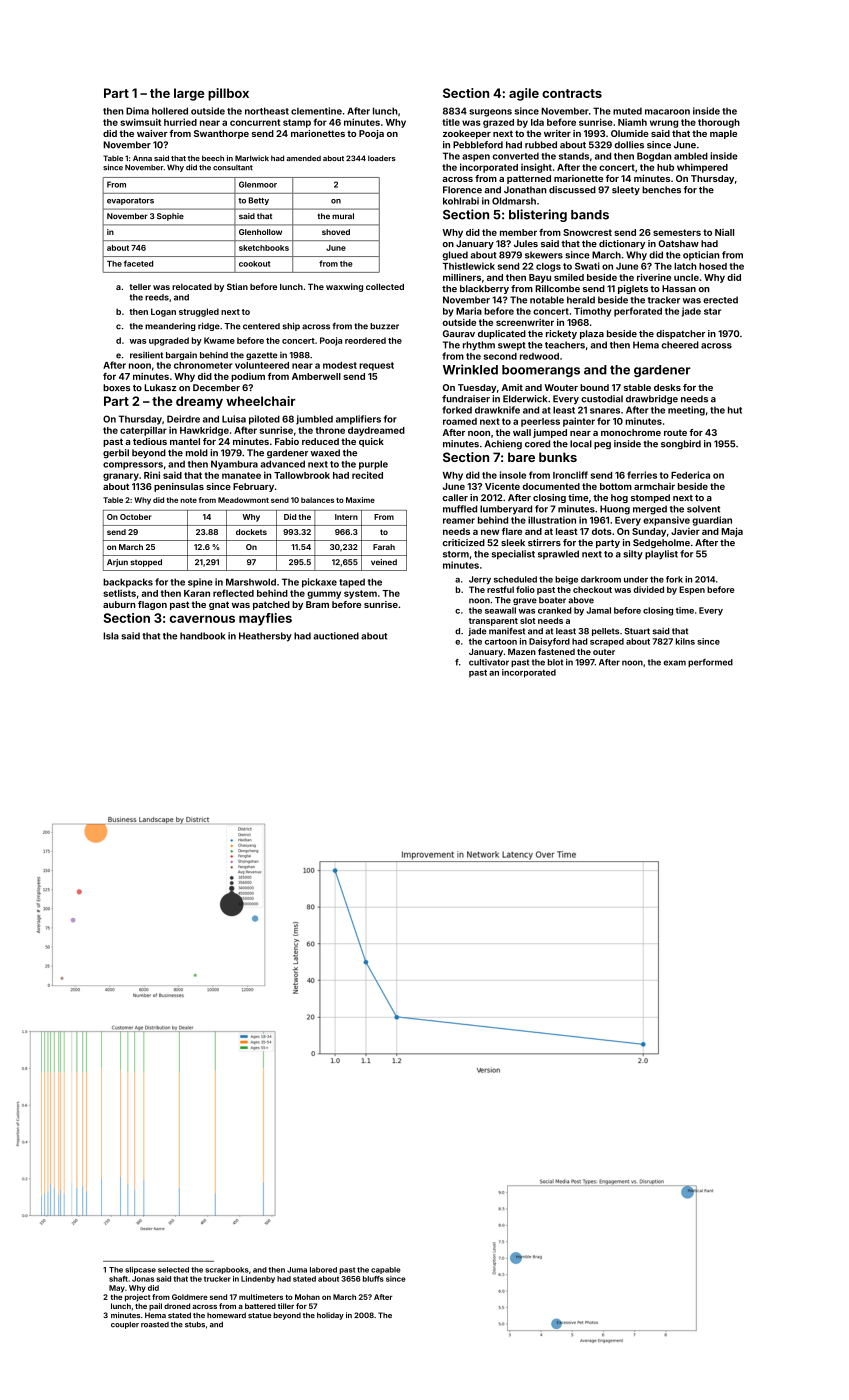 Image resolution: width=849 pixels, height=1400 pixels. What do you see at coordinates (330, 1316) in the screenshot?
I see `holiday` at bounding box center [330, 1316].
